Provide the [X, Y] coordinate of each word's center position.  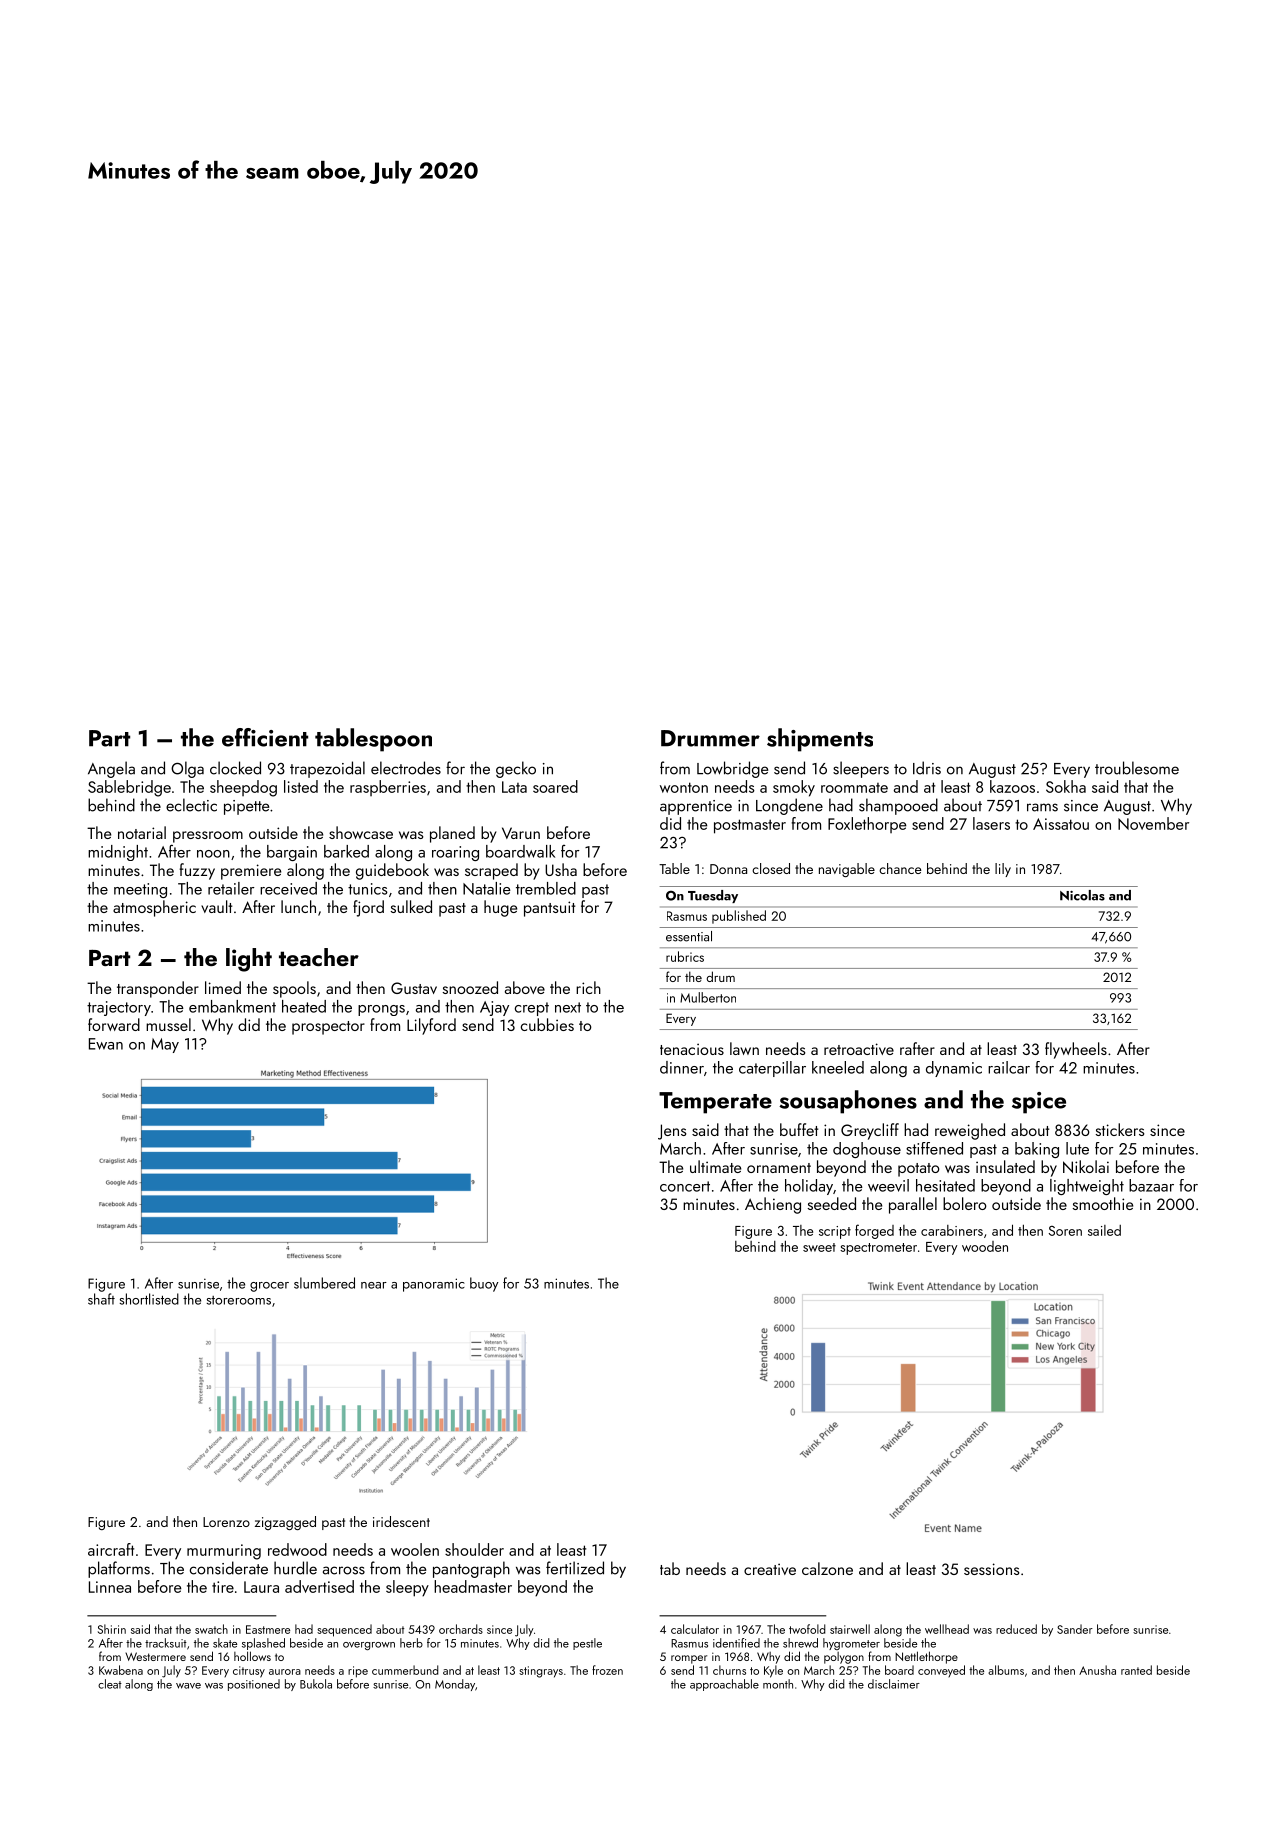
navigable [847, 870]
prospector [328, 1028]
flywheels [1076, 1050]
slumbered [324, 1283]
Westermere [155, 1656]
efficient [265, 737]
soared [555, 786]
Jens [672, 1132]
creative [770, 1569]
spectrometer [878, 1249]
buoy [484, 1284]
